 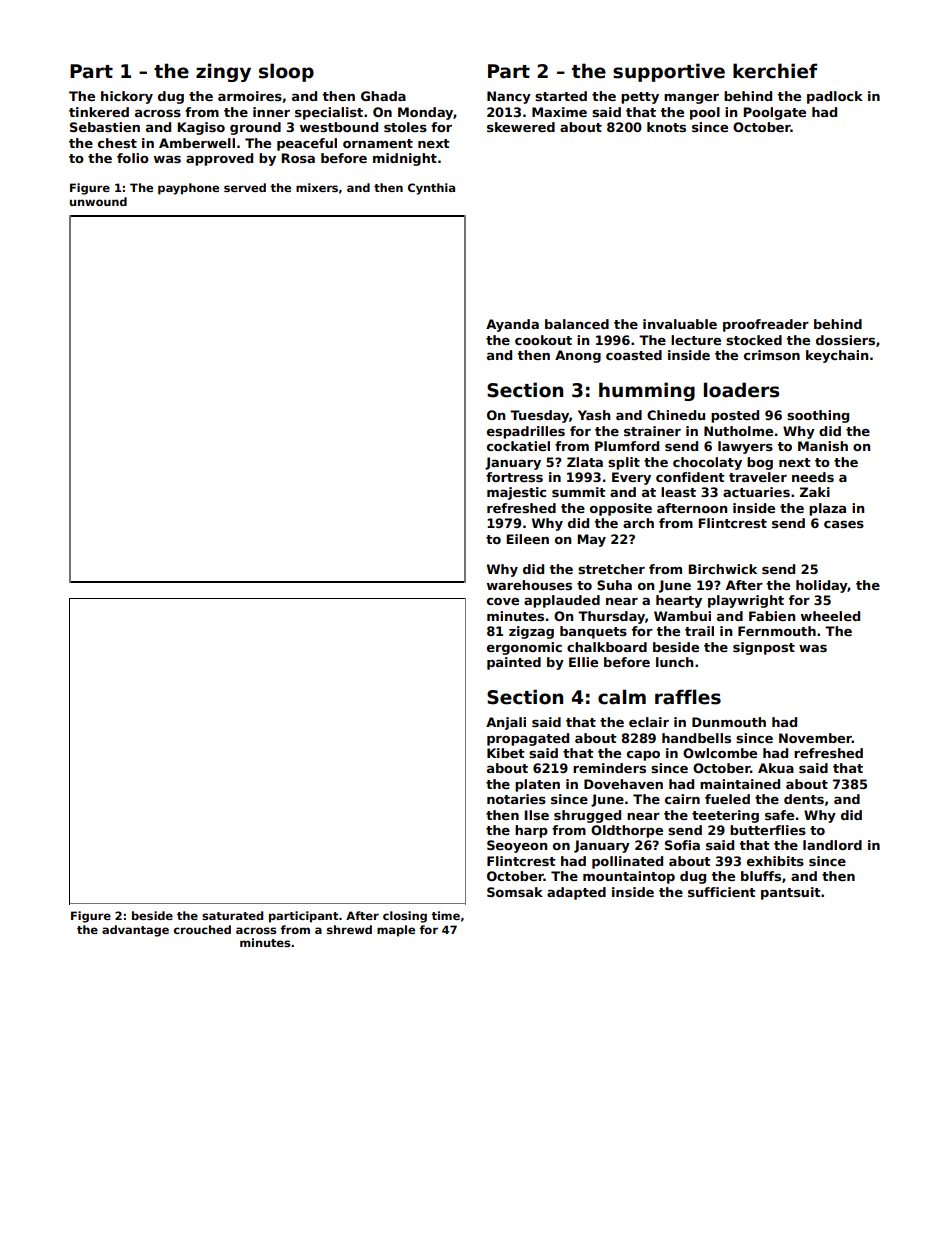 What do you see at coordinates (822, 586) in the screenshot?
I see `holiday` at bounding box center [822, 586].
